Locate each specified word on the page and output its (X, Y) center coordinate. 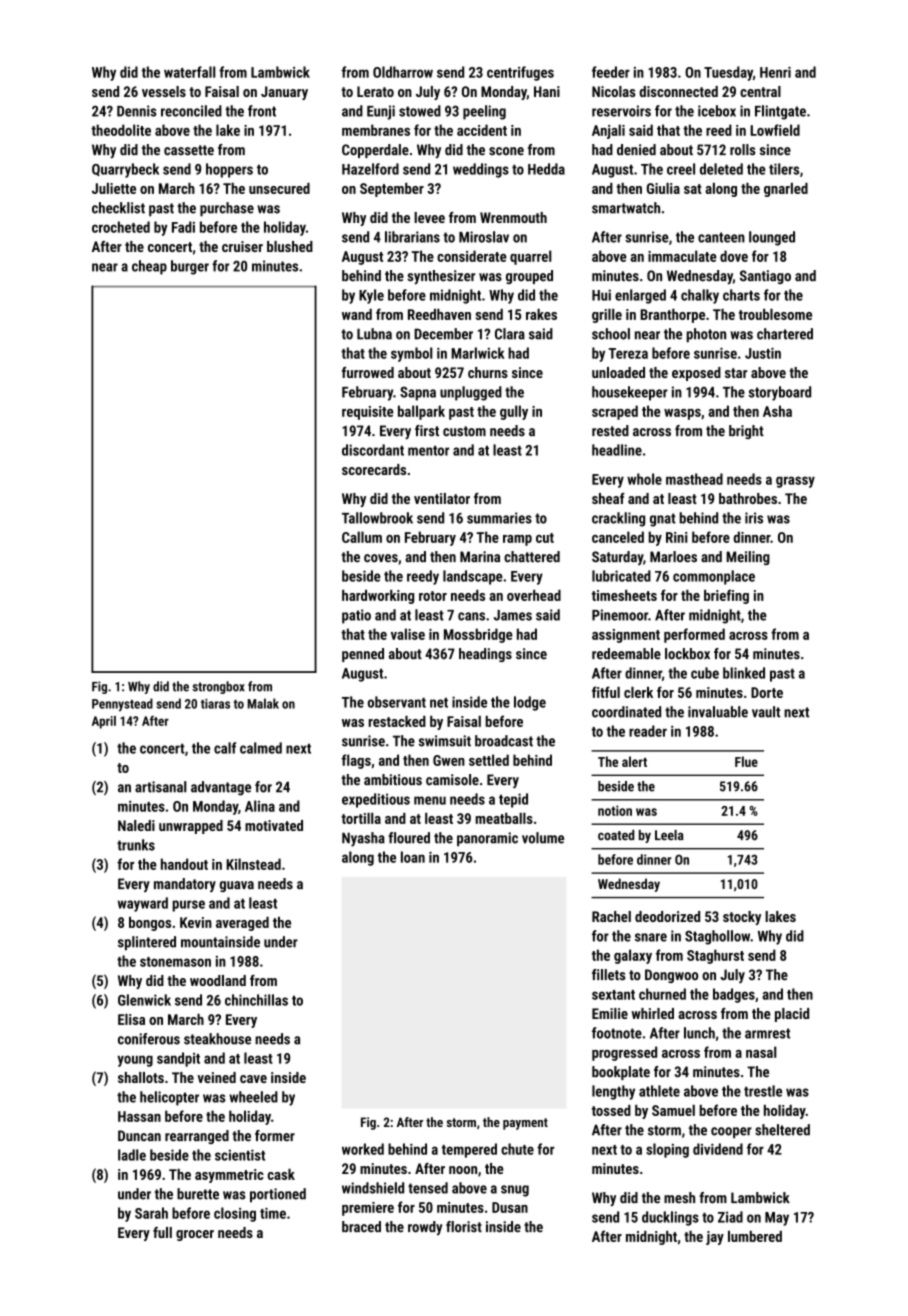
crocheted (121, 227)
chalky (700, 296)
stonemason (175, 962)
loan (413, 857)
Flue (746, 761)
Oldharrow (403, 72)
